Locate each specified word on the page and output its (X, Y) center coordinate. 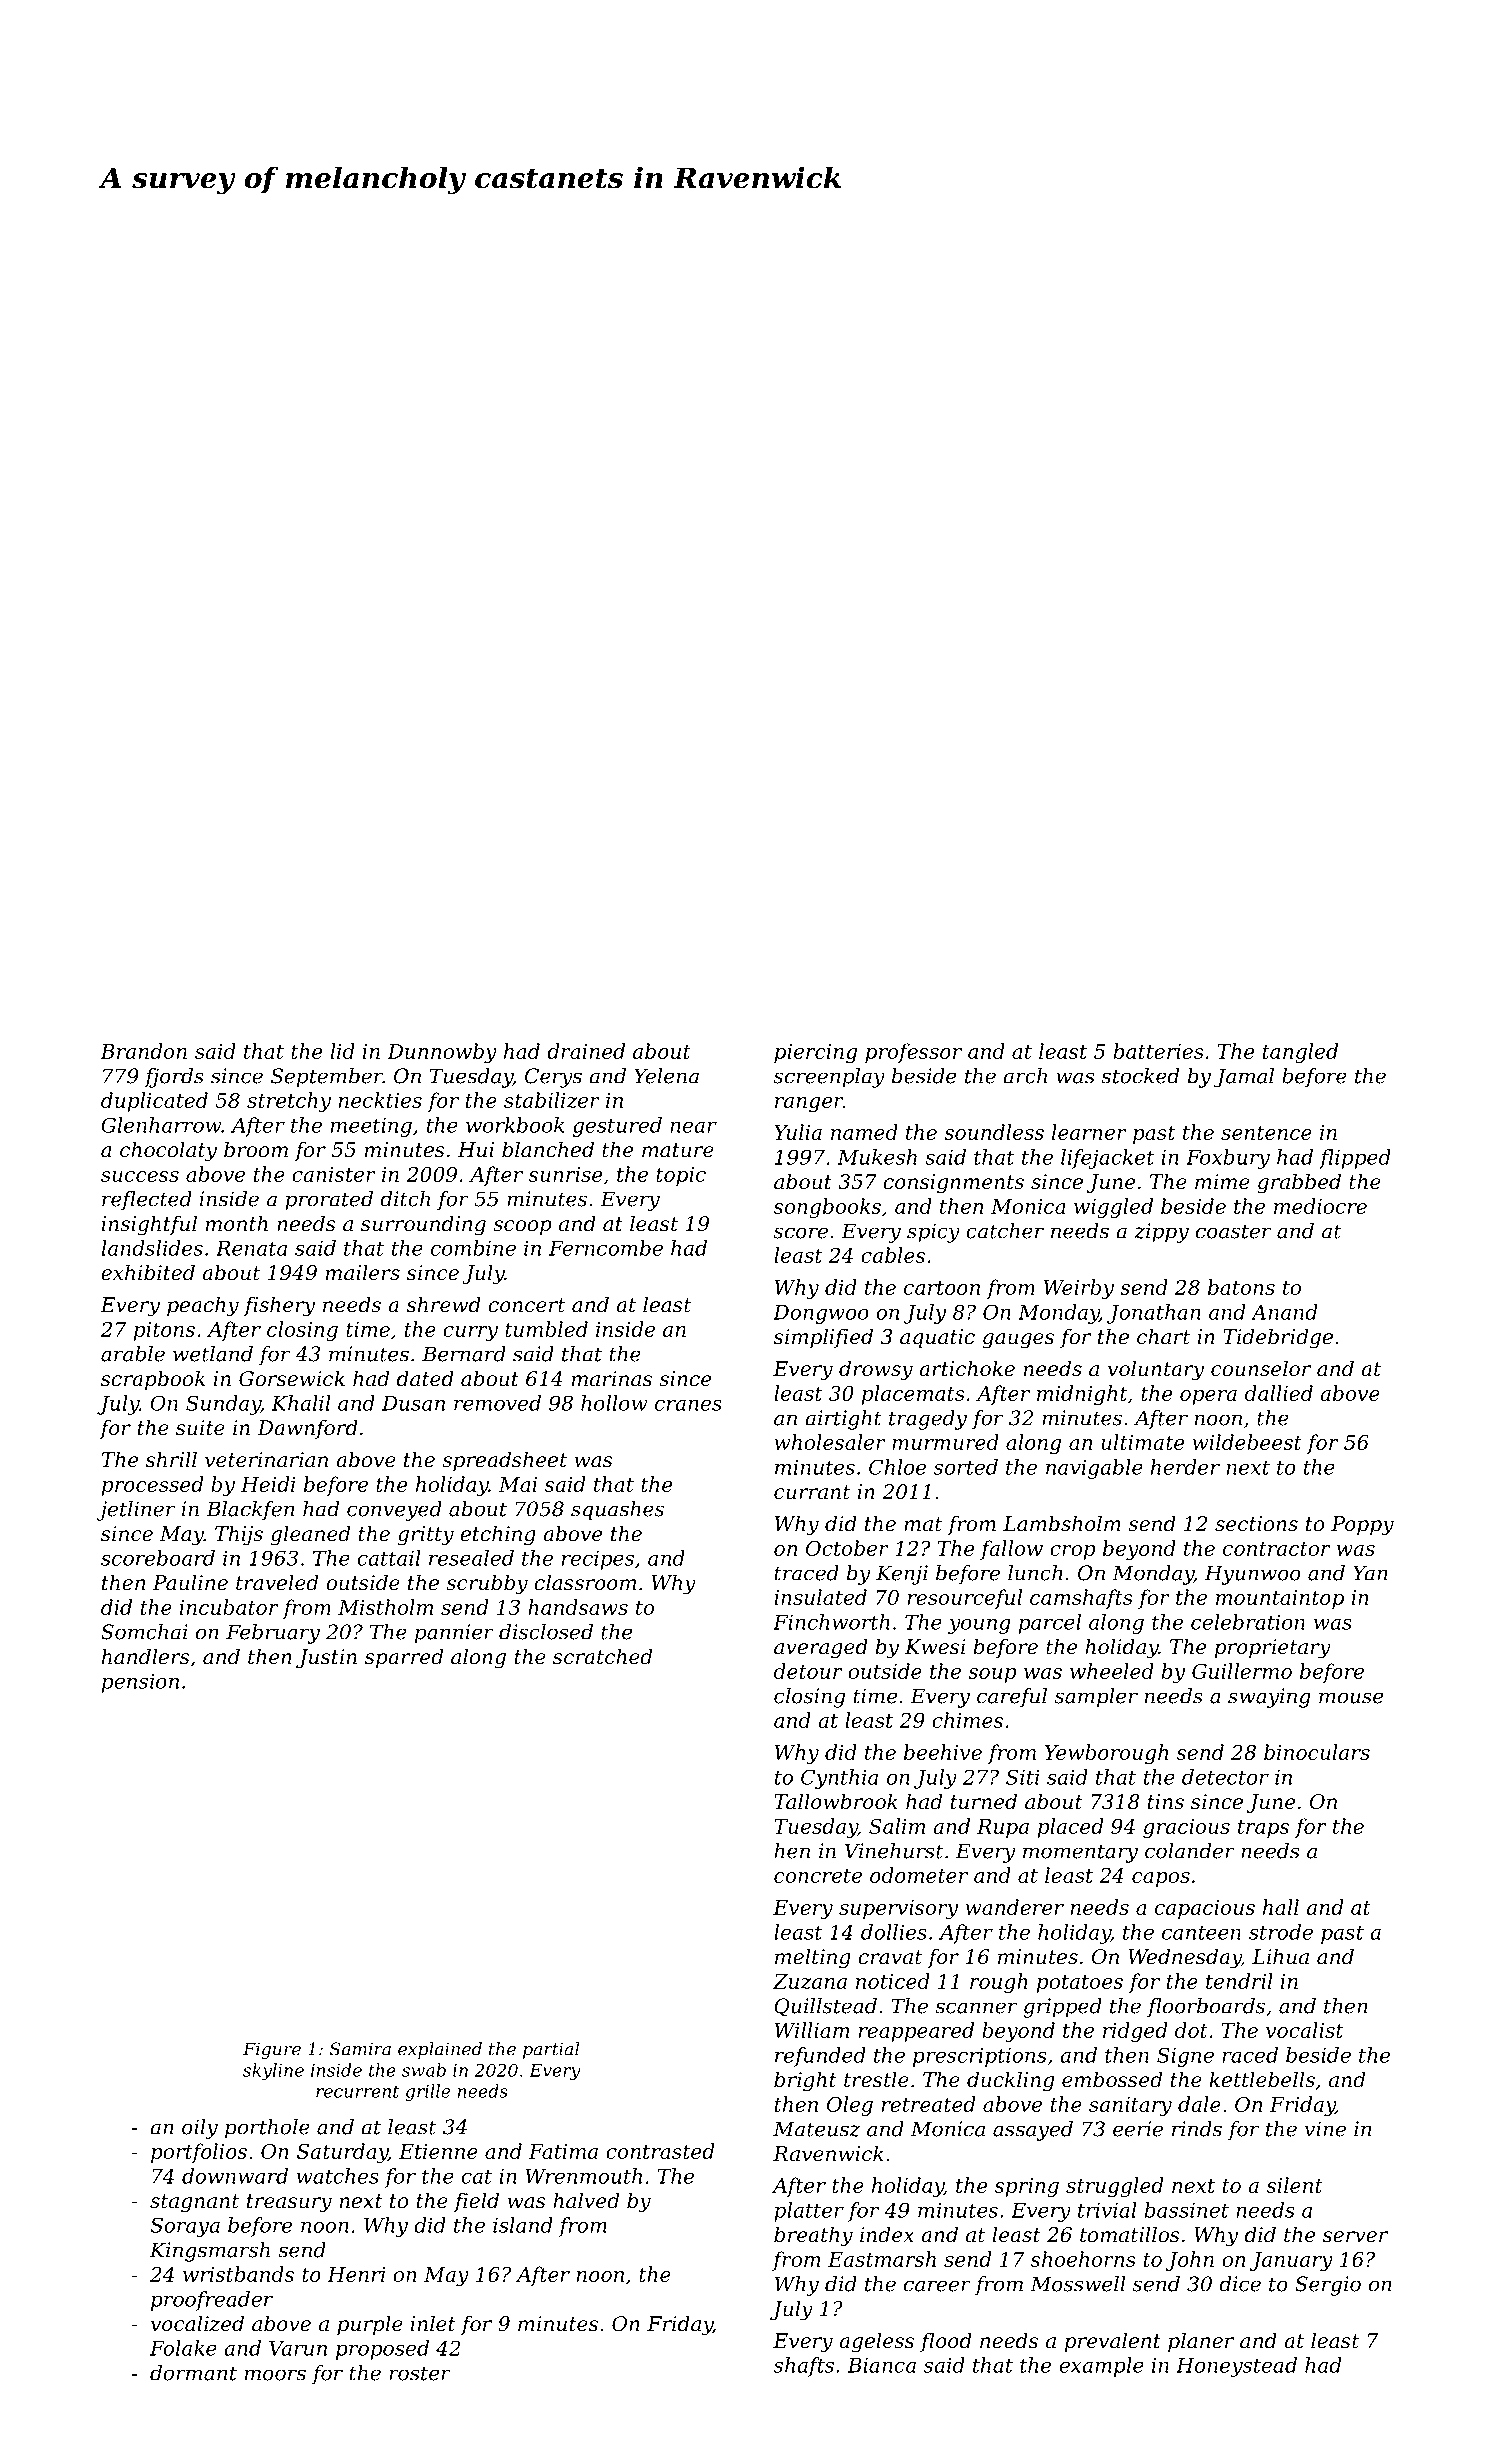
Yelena (666, 1076)
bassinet (1187, 2210)
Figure (272, 2050)
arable (133, 1354)
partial (551, 2050)
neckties (380, 1100)
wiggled (1113, 1208)
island (523, 2225)
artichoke (967, 1368)
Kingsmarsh (210, 2252)
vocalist (1304, 2030)
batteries (1159, 1051)
